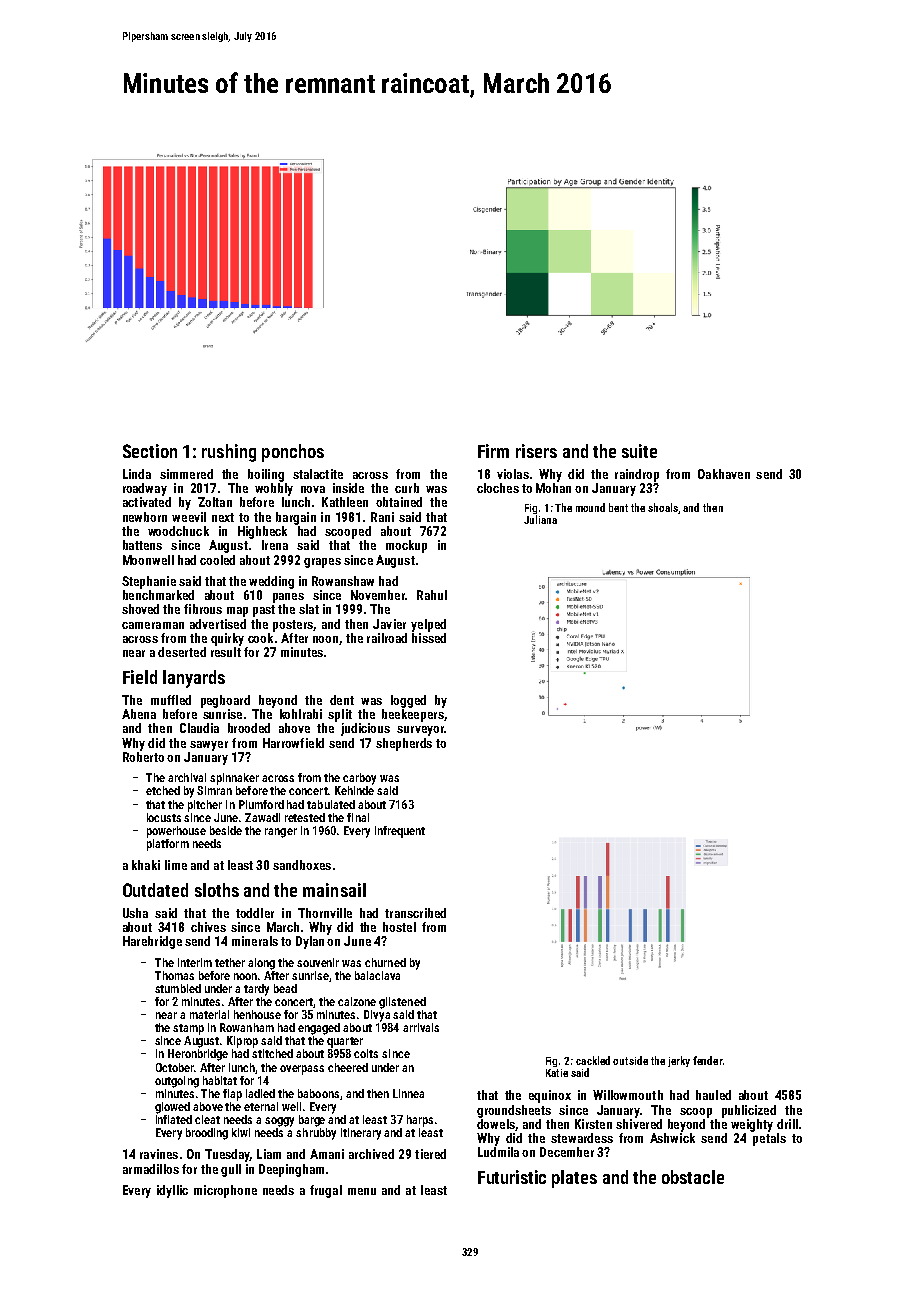 The height and width of the image is (1308, 924). Describe the element at coordinates (135, 913) in the image. I see `Usha` at that location.
